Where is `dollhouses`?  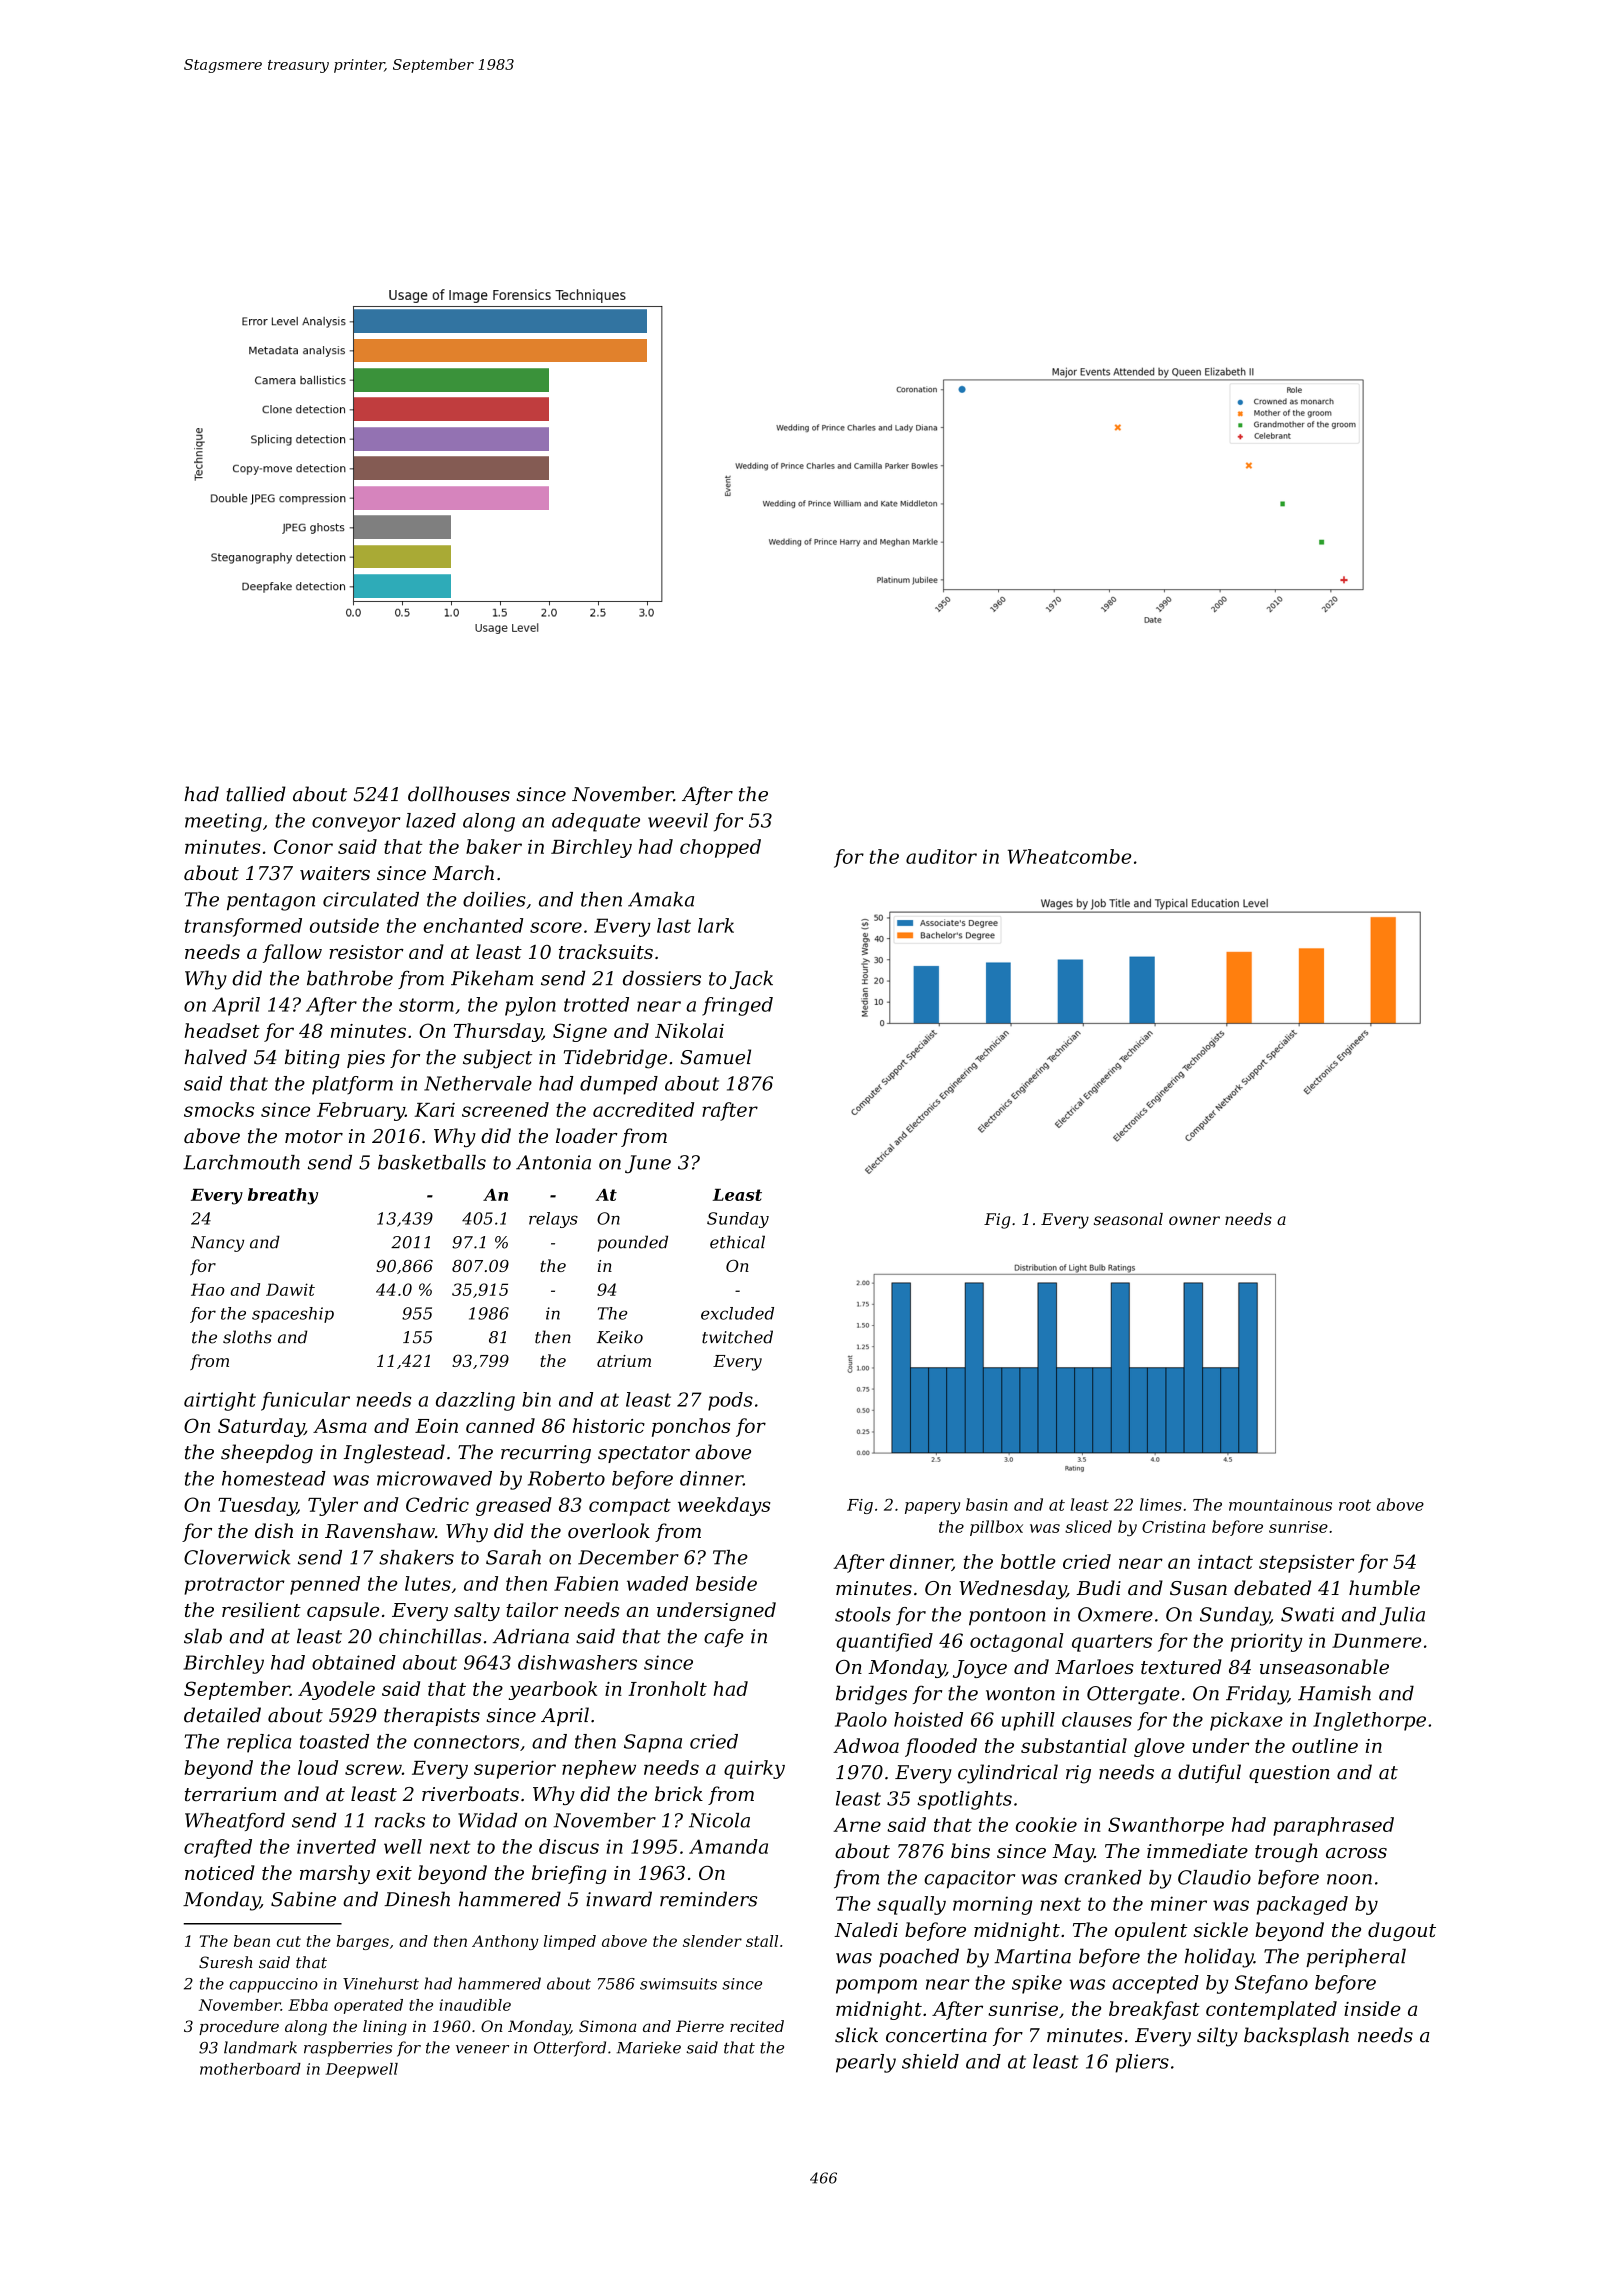
dollhouses is located at coordinates (459, 794).
